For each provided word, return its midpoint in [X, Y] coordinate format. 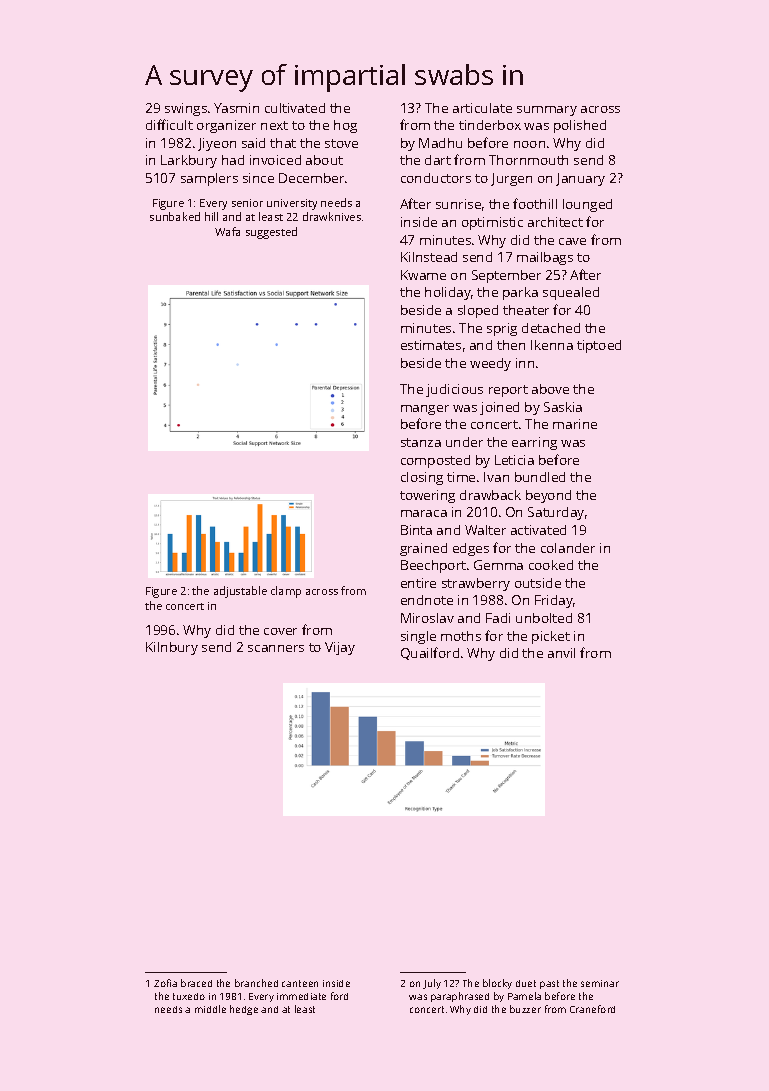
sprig [502, 329]
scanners [276, 648]
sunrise [458, 204]
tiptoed [599, 346]
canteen [300, 983]
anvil [561, 653]
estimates [431, 345]
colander [568, 548]
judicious [454, 390]
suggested [271, 233]
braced [196, 983]
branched [256, 983]
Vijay [340, 648]
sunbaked [175, 216]
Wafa [227, 231]
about [324, 160]
